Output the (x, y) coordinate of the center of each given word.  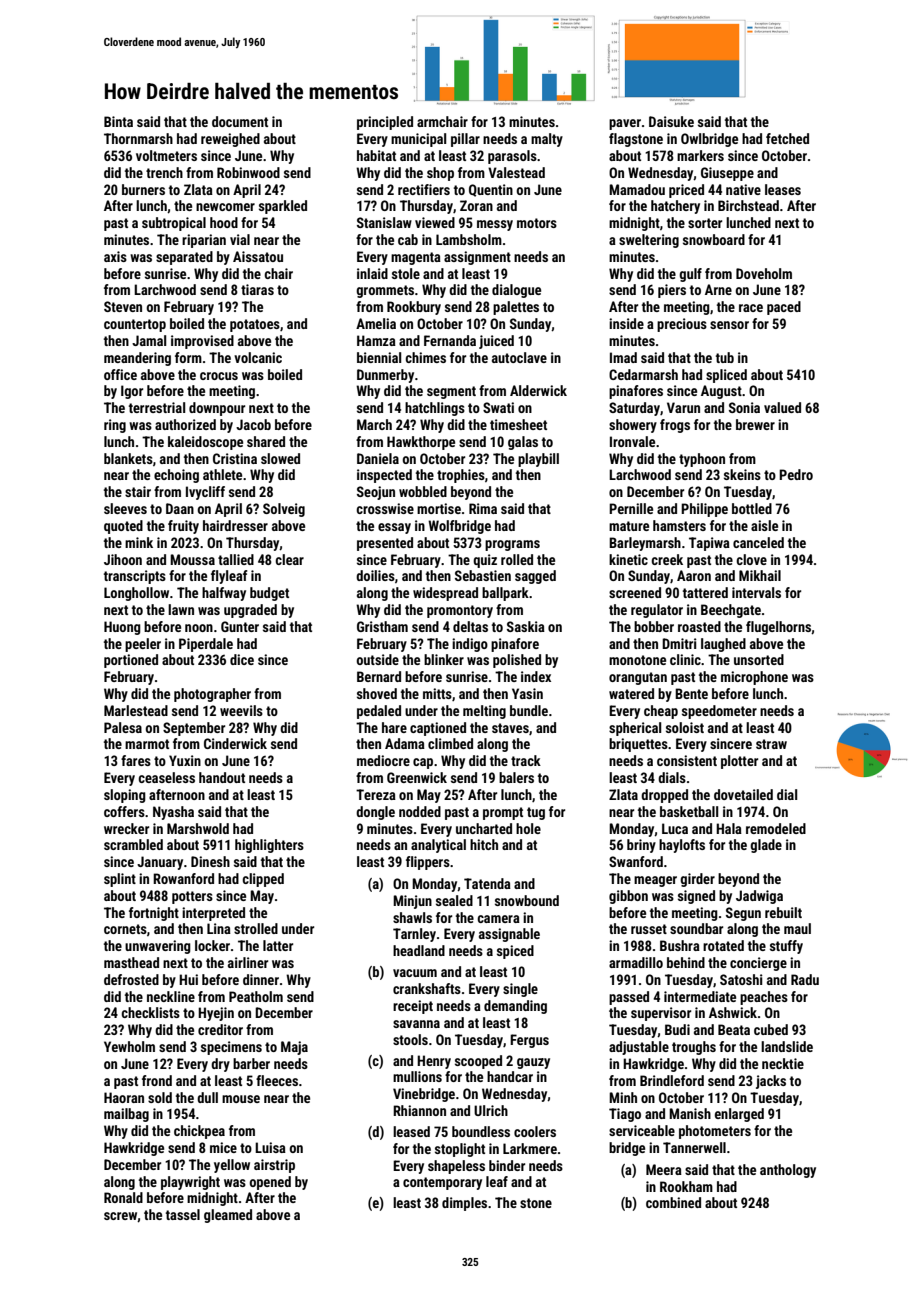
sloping (125, 796)
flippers (428, 863)
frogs (675, 426)
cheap (661, 712)
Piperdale (206, 645)
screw (120, 1216)
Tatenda (487, 883)
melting (484, 712)
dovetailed (743, 794)
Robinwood (248, 172)
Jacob (253, 424)
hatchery (675, 207)
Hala (729, 828)
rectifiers (424, 189)
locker (212, 945)
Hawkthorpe (421, 443)
